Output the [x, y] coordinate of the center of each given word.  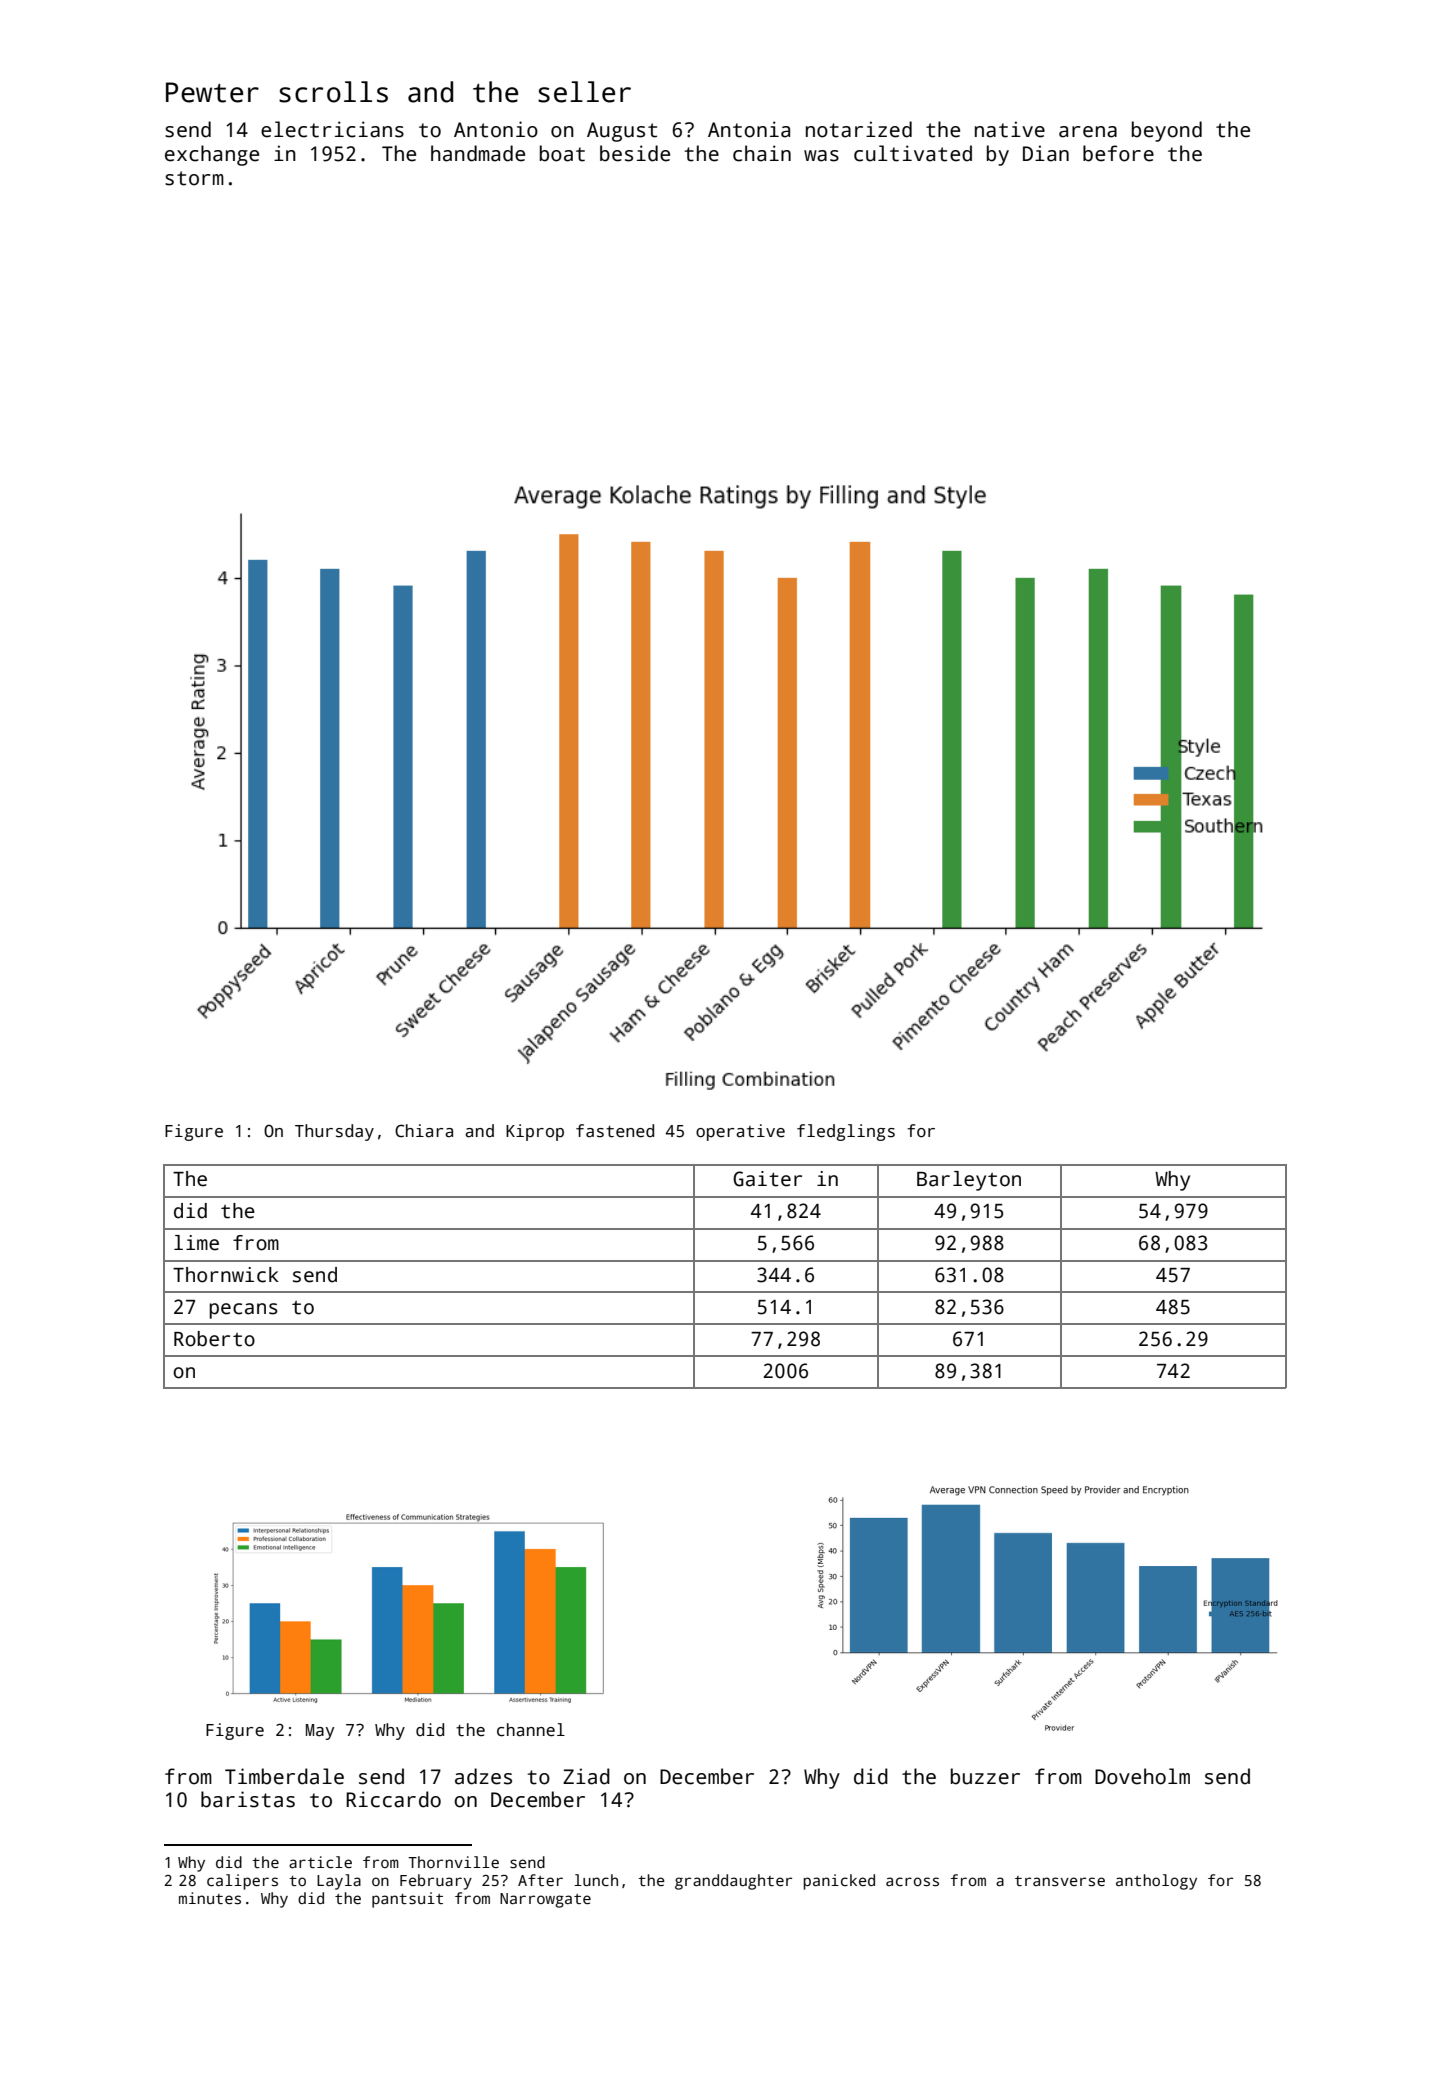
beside [635, 153]
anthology [1156, 1882]
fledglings [846, 1132]
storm [194, 178]
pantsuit [407, 1900]
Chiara [424, 1131]
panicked [839, 1882]
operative [740, 1132]
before [1118, 153]
